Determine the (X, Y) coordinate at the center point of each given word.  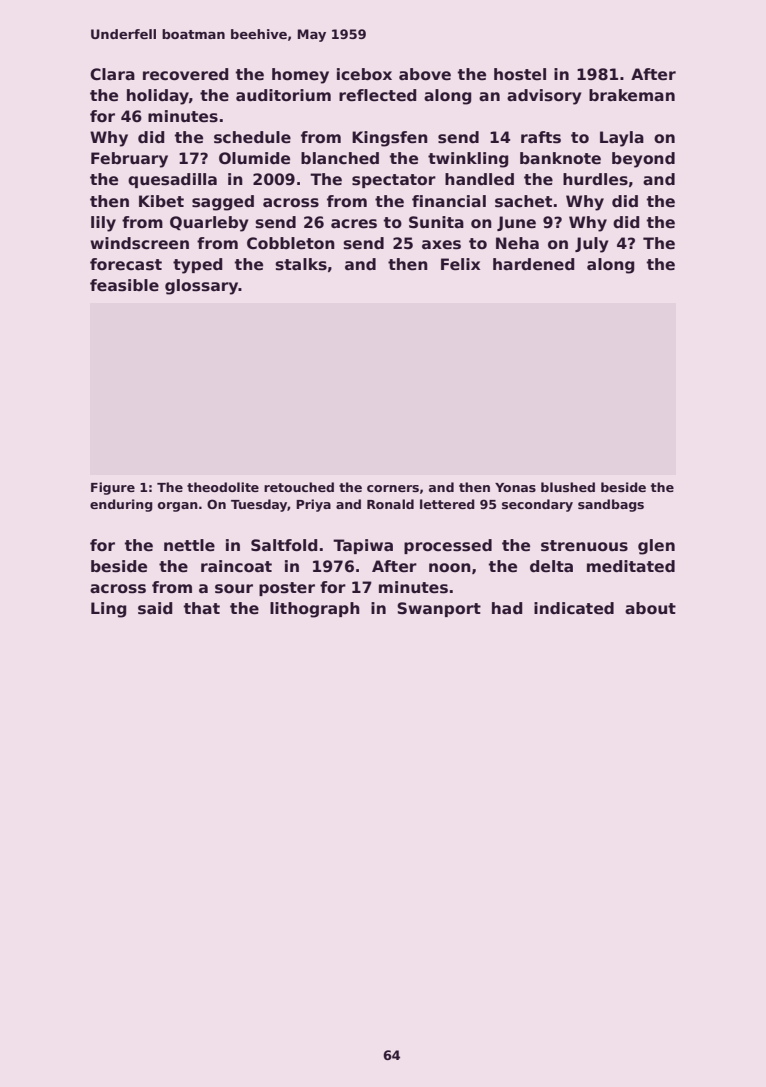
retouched (299, 487)
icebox (364, 74)
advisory (544, 97)
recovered (185, 74)
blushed (568, 487)
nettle (189, 545)
